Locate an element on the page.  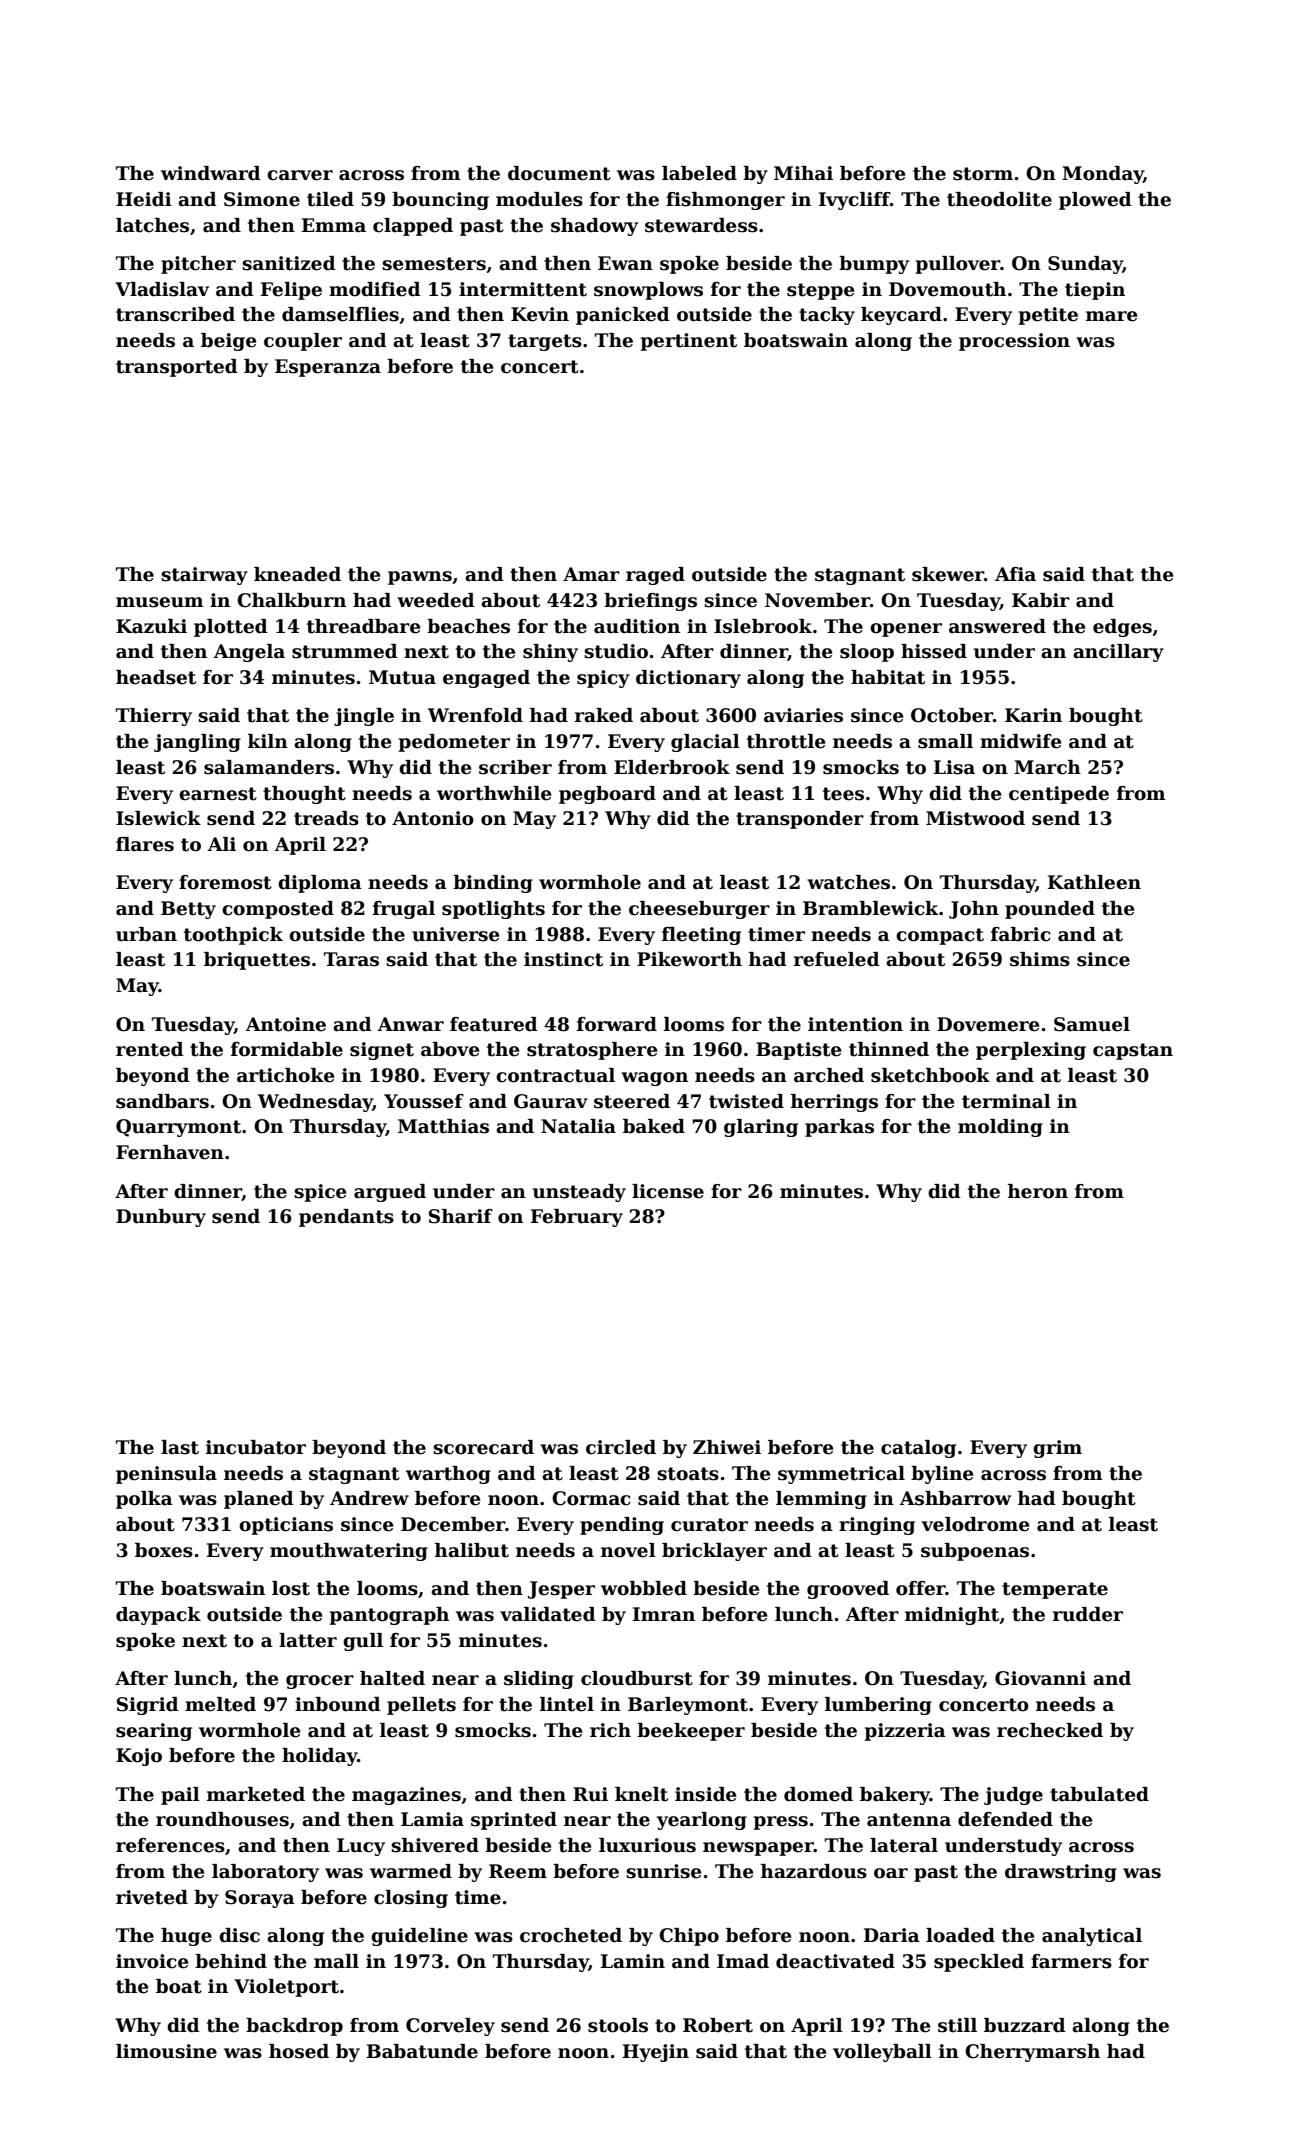
polka is located at coordinates (144, 1500).
